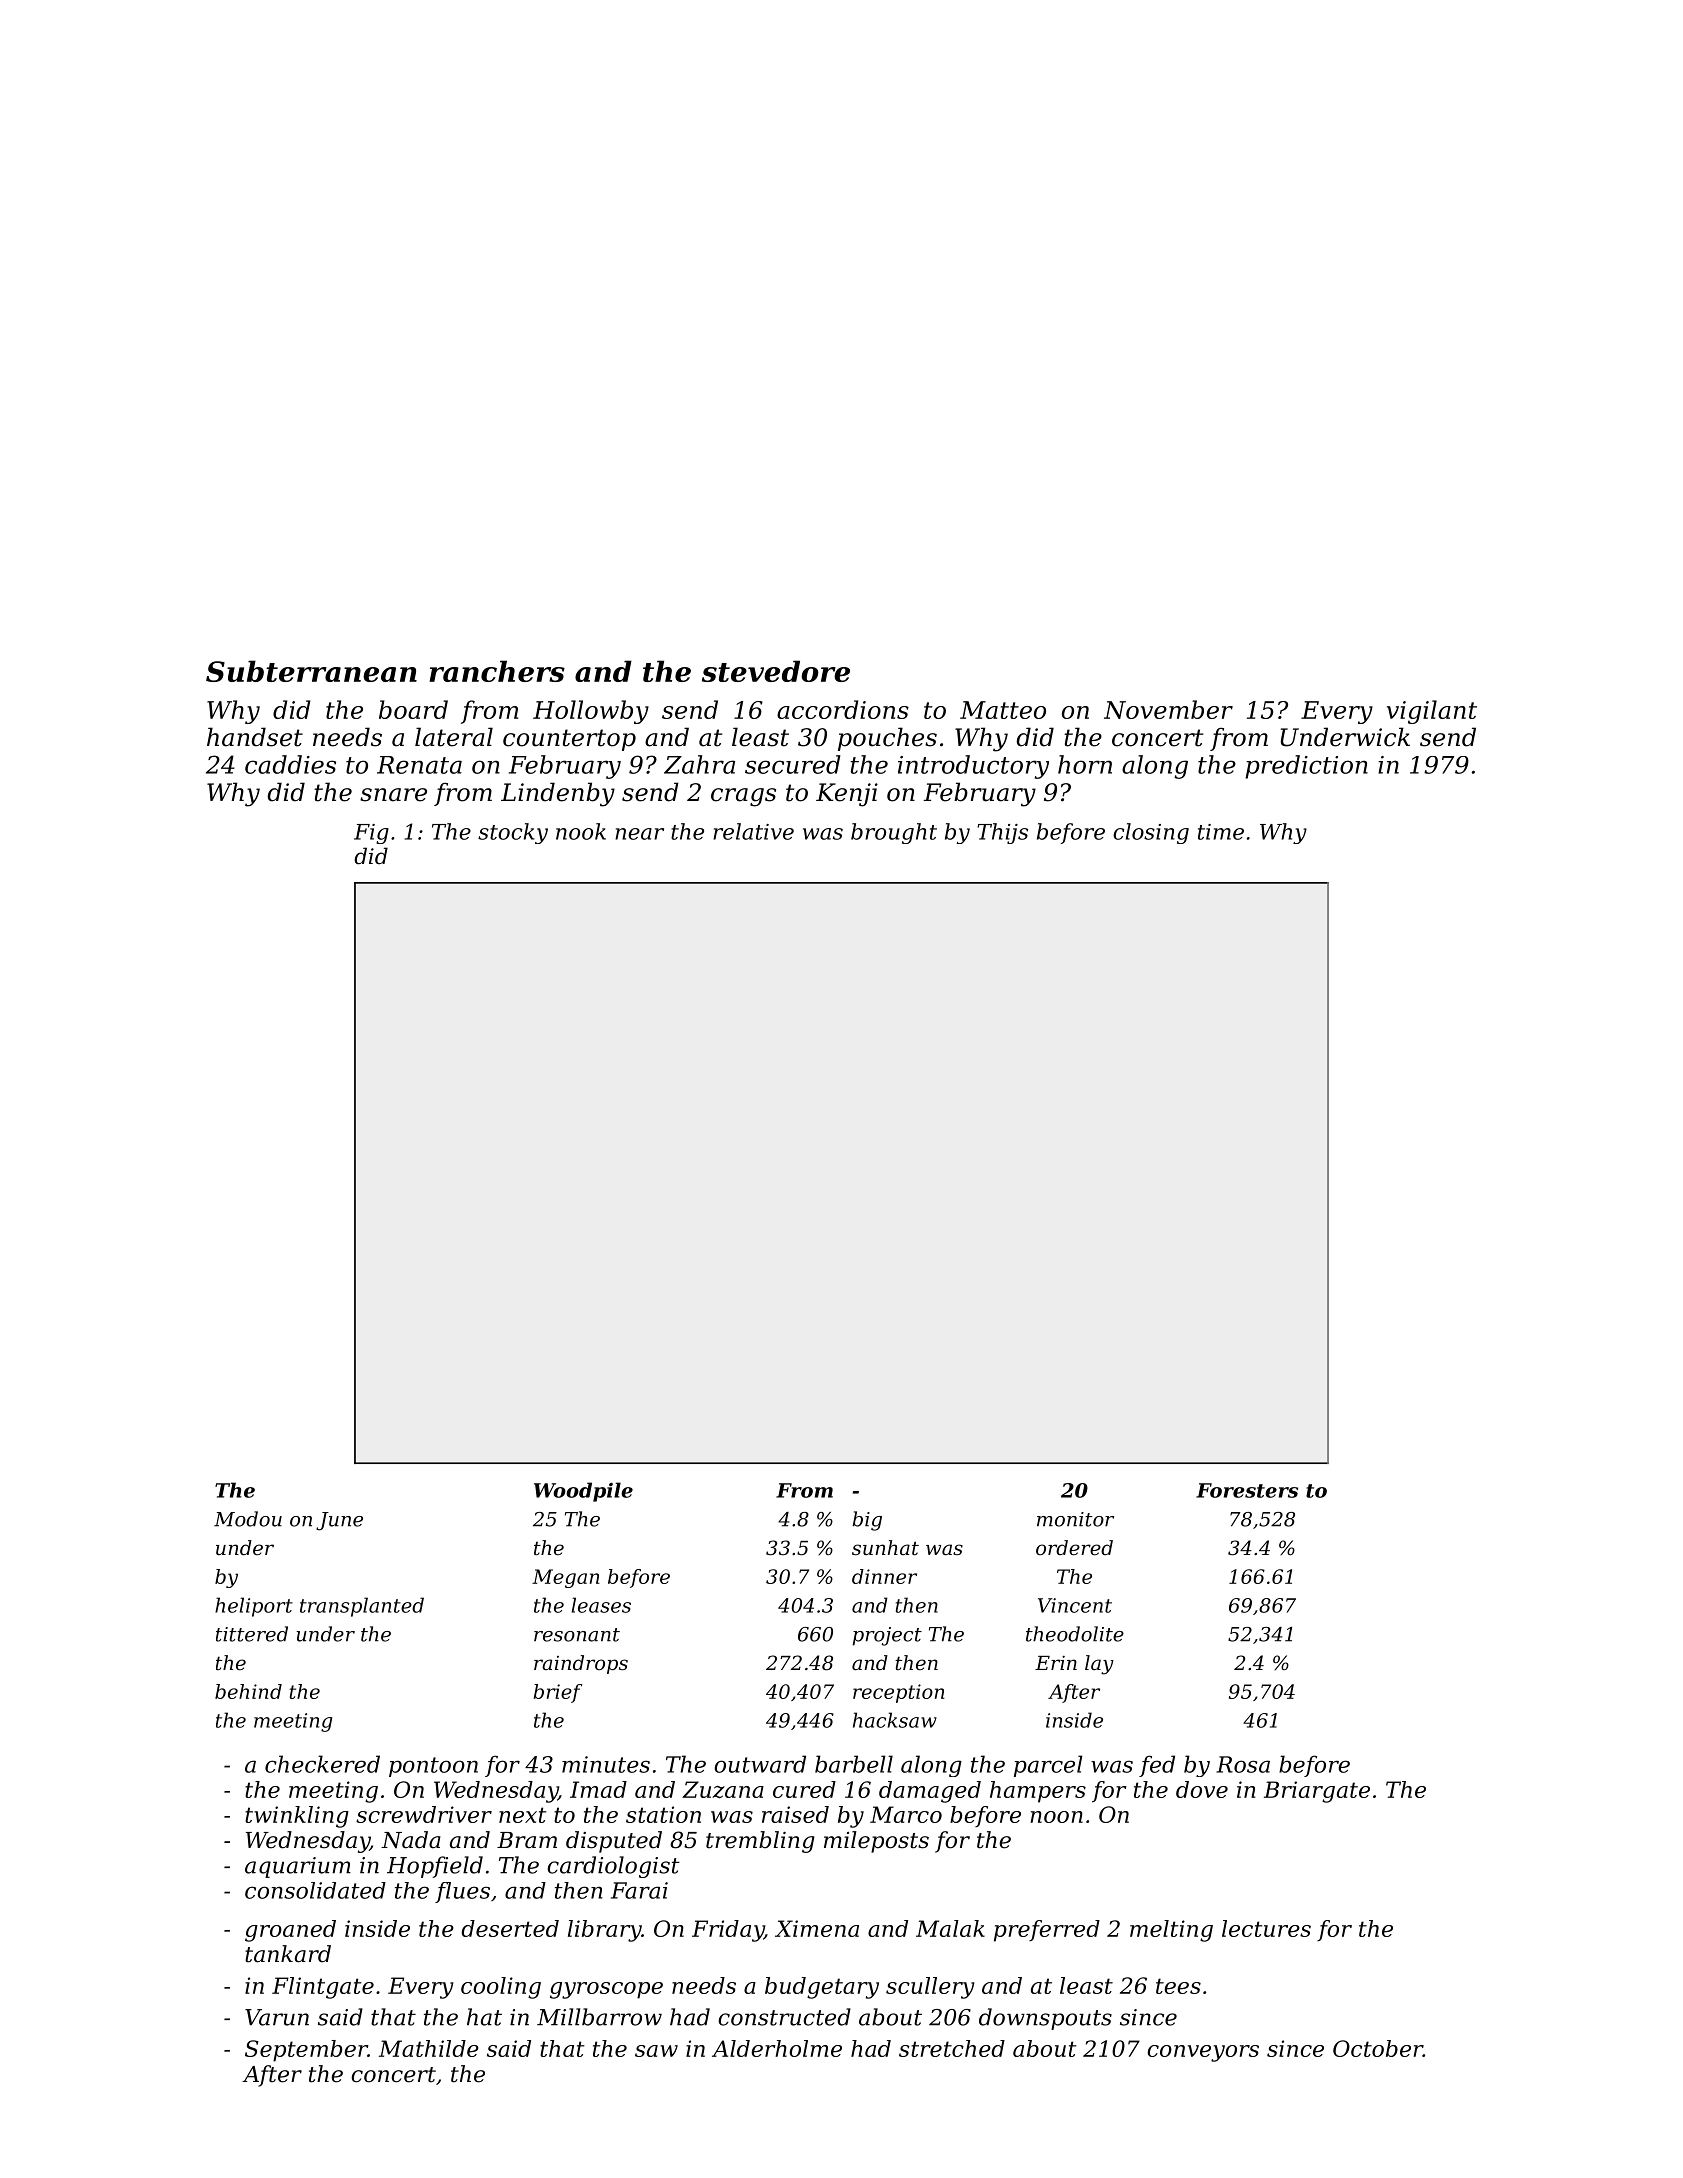 This image has width=1683, height=2178. What do you see at coordinates (1074, 1548) in the image?
I see `ordered` at bounding box center [1074, 1548].
